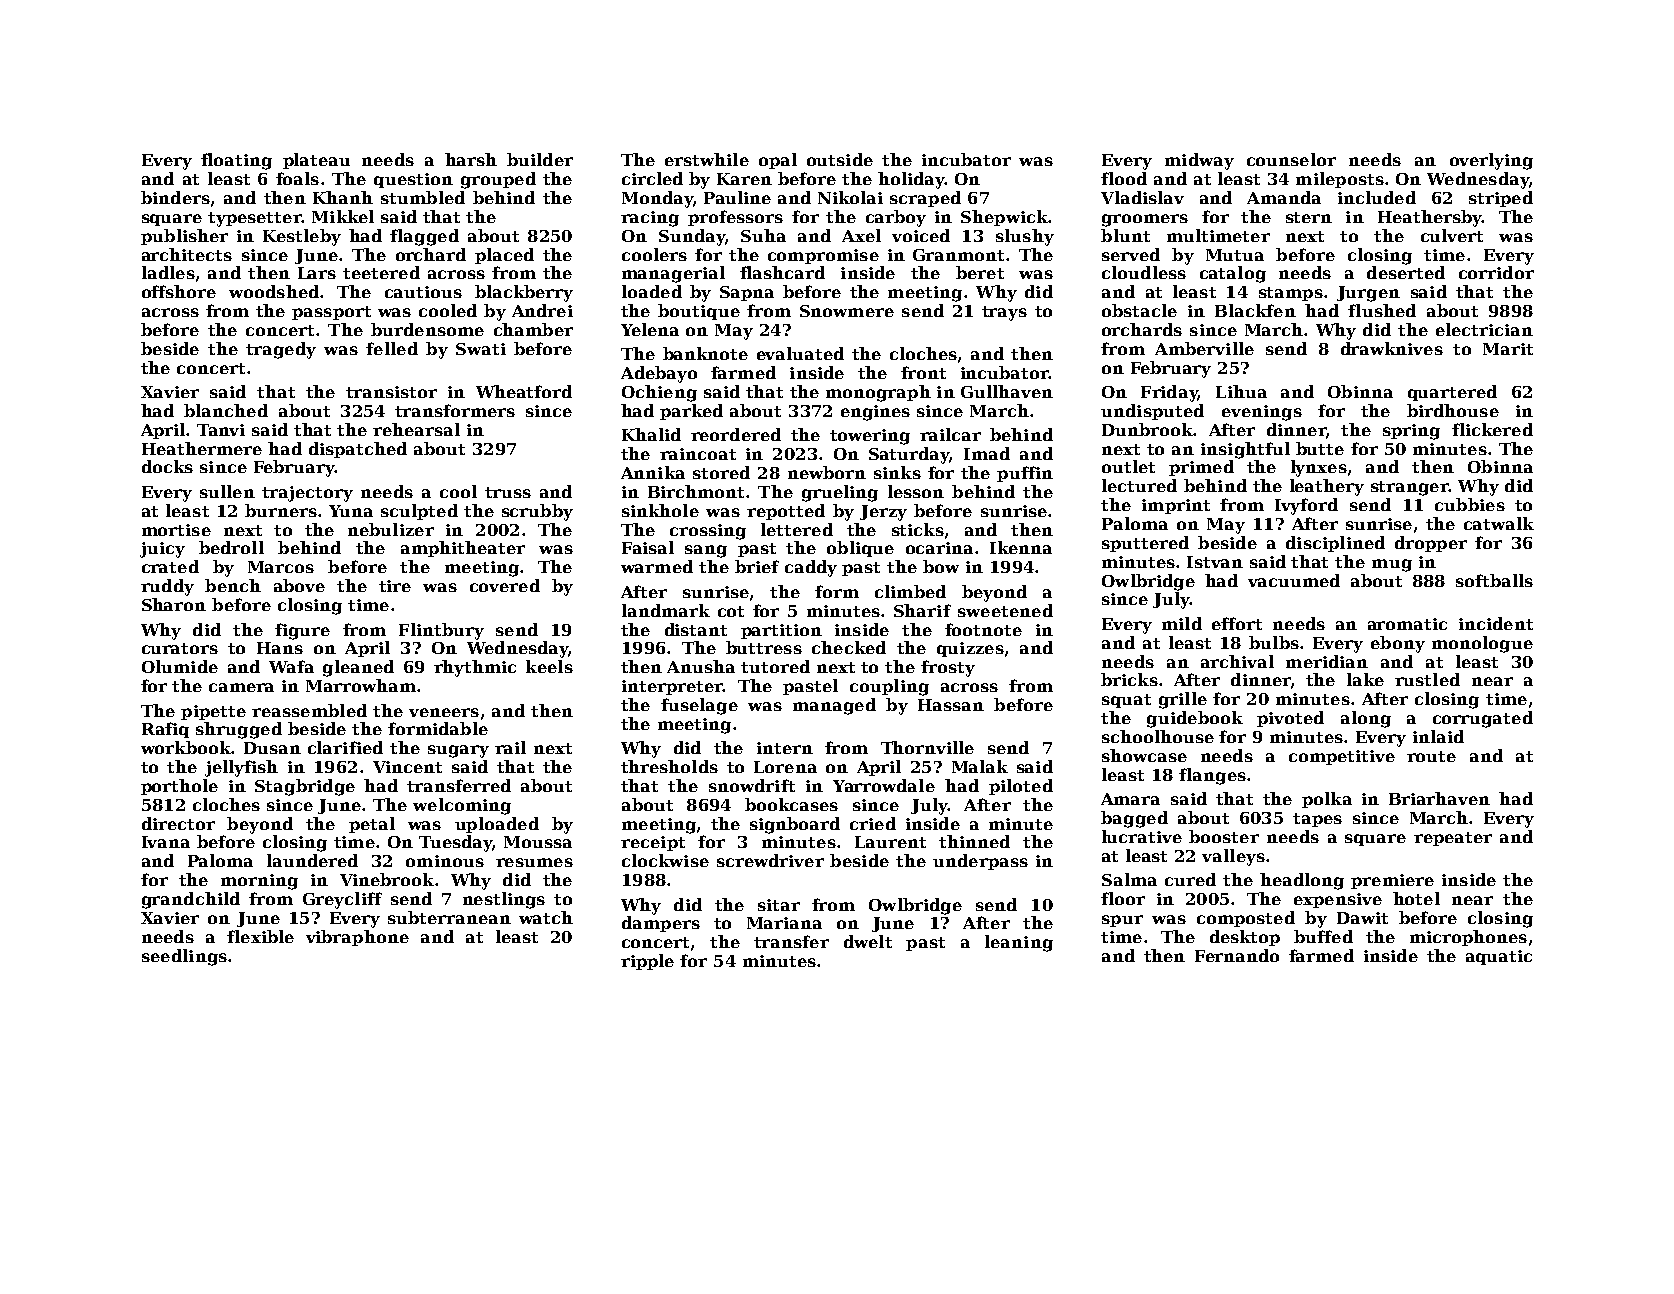  What do you see at coordinates (184, 957) in the screenshot?
I see `seedlings` at bounding box center [184, 957].
